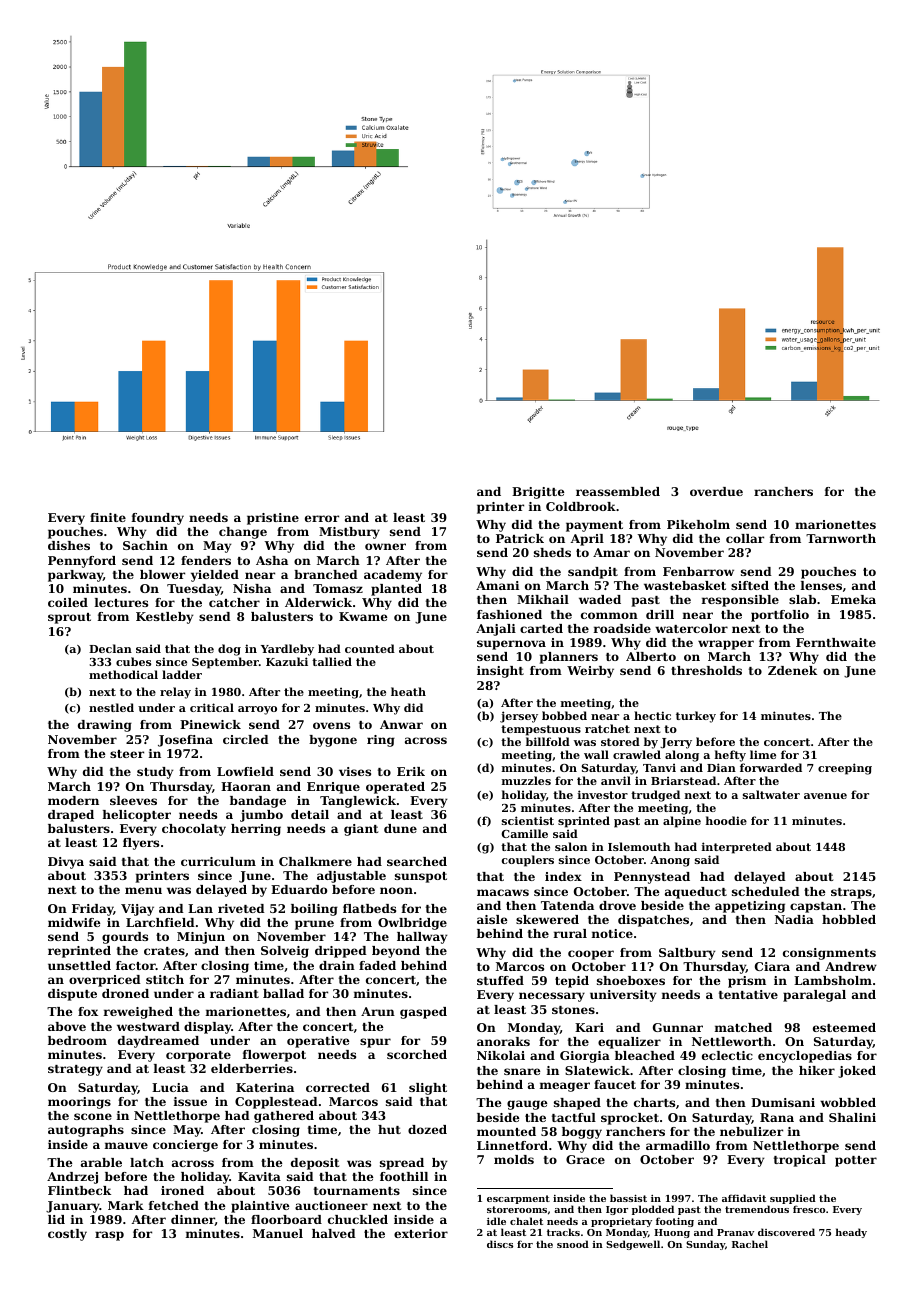 The height and width of the screenshot is (1308, 924). Describe the element at coordinates (841, 538) in the screenshot. I see `Tarnworth` at that location.
